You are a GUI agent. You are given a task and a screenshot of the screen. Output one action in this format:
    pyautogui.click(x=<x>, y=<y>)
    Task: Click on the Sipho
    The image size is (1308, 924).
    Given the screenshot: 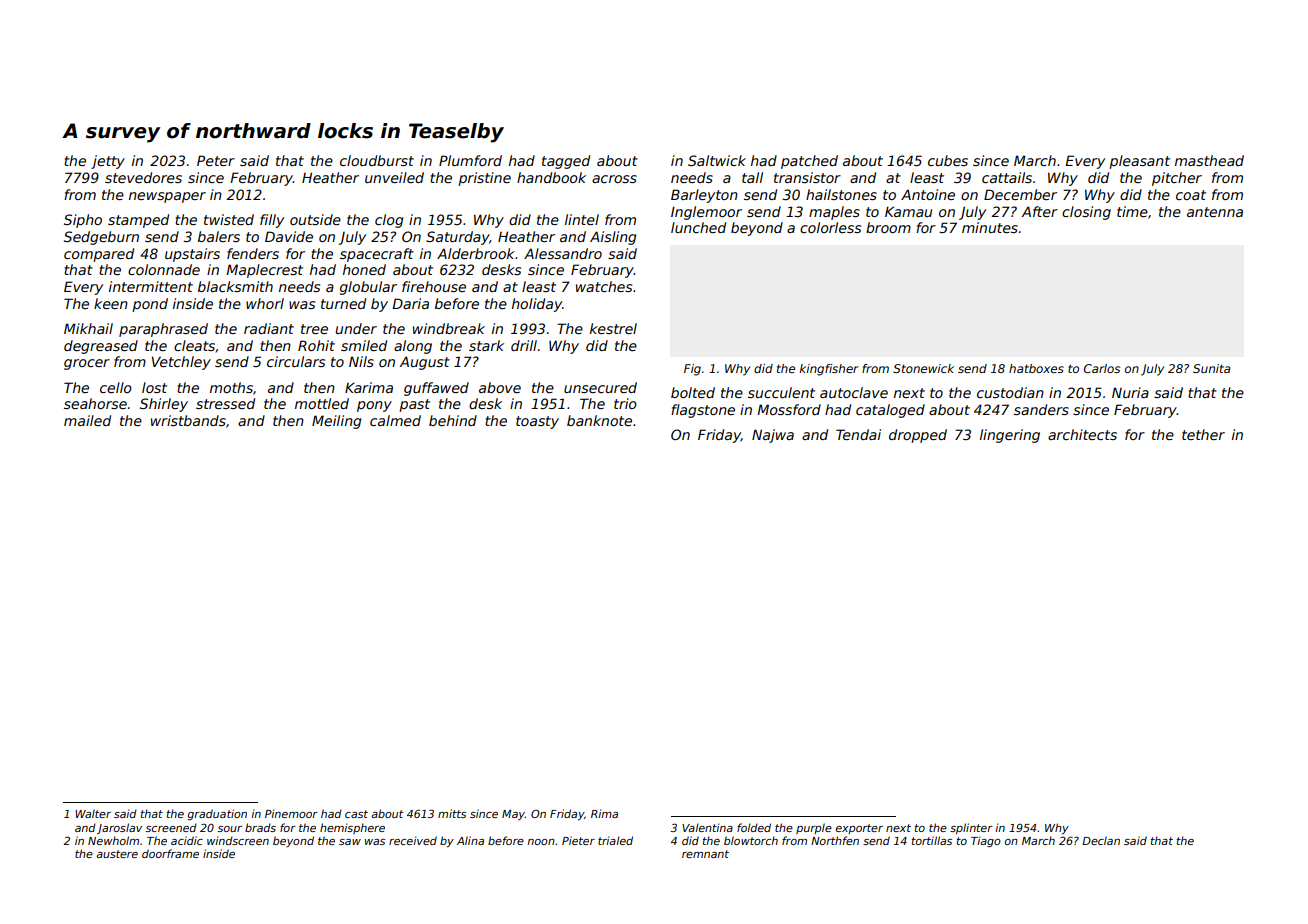 What is the action you would take?
    pyautogui.click(x=83, y=221)
